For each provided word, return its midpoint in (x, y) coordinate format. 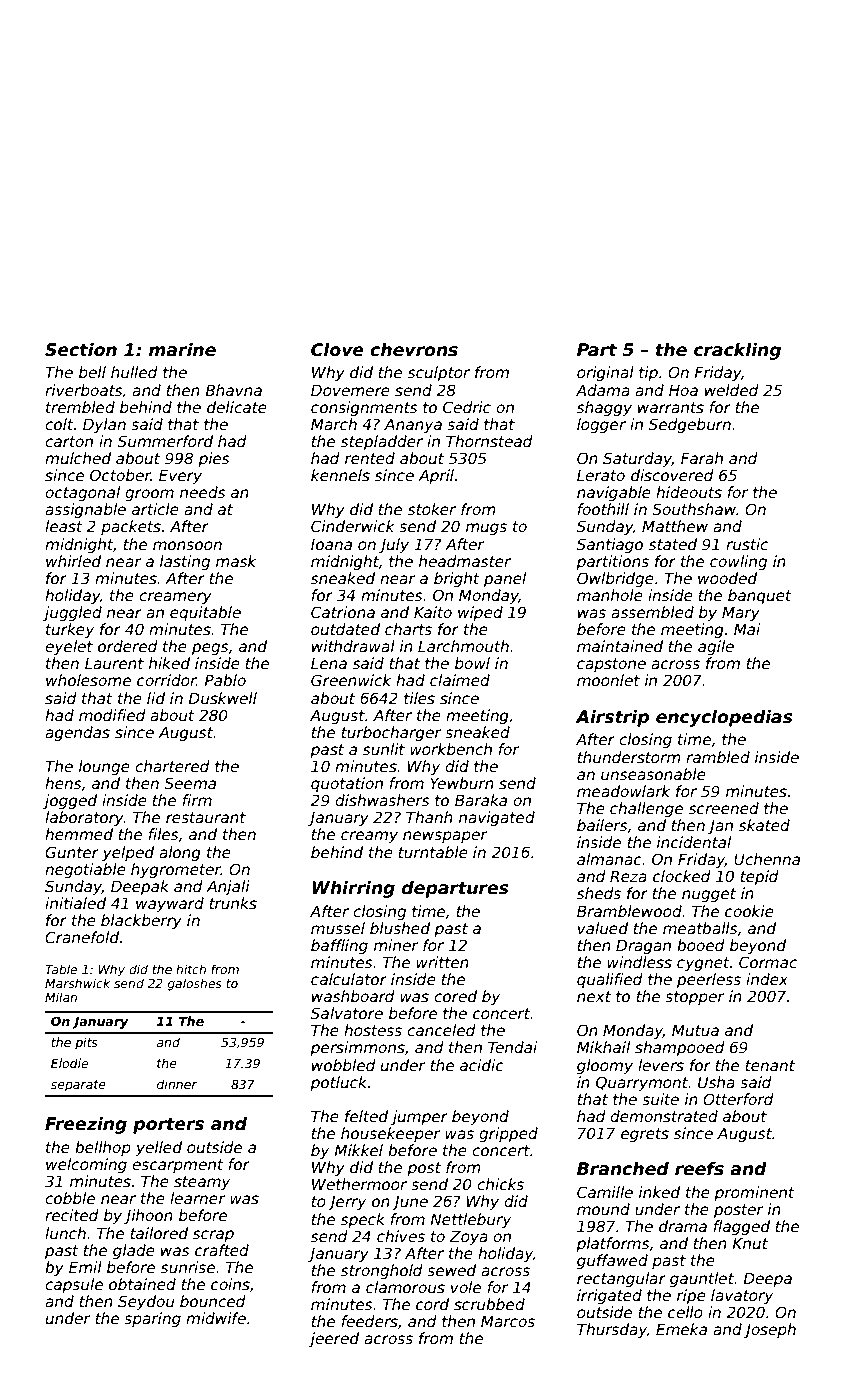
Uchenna (767, 859)
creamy (369, 837)
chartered (172, 766)
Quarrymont (642, 1083)
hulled (134, 372)
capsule (74, 1285)
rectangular (621, 1279)
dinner (177, 1084)
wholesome (88, 680)
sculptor (439, 373)
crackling (737, 351)
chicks (500, 1184)
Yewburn (462, 783)
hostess (373, 1030)
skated (764, 825)
